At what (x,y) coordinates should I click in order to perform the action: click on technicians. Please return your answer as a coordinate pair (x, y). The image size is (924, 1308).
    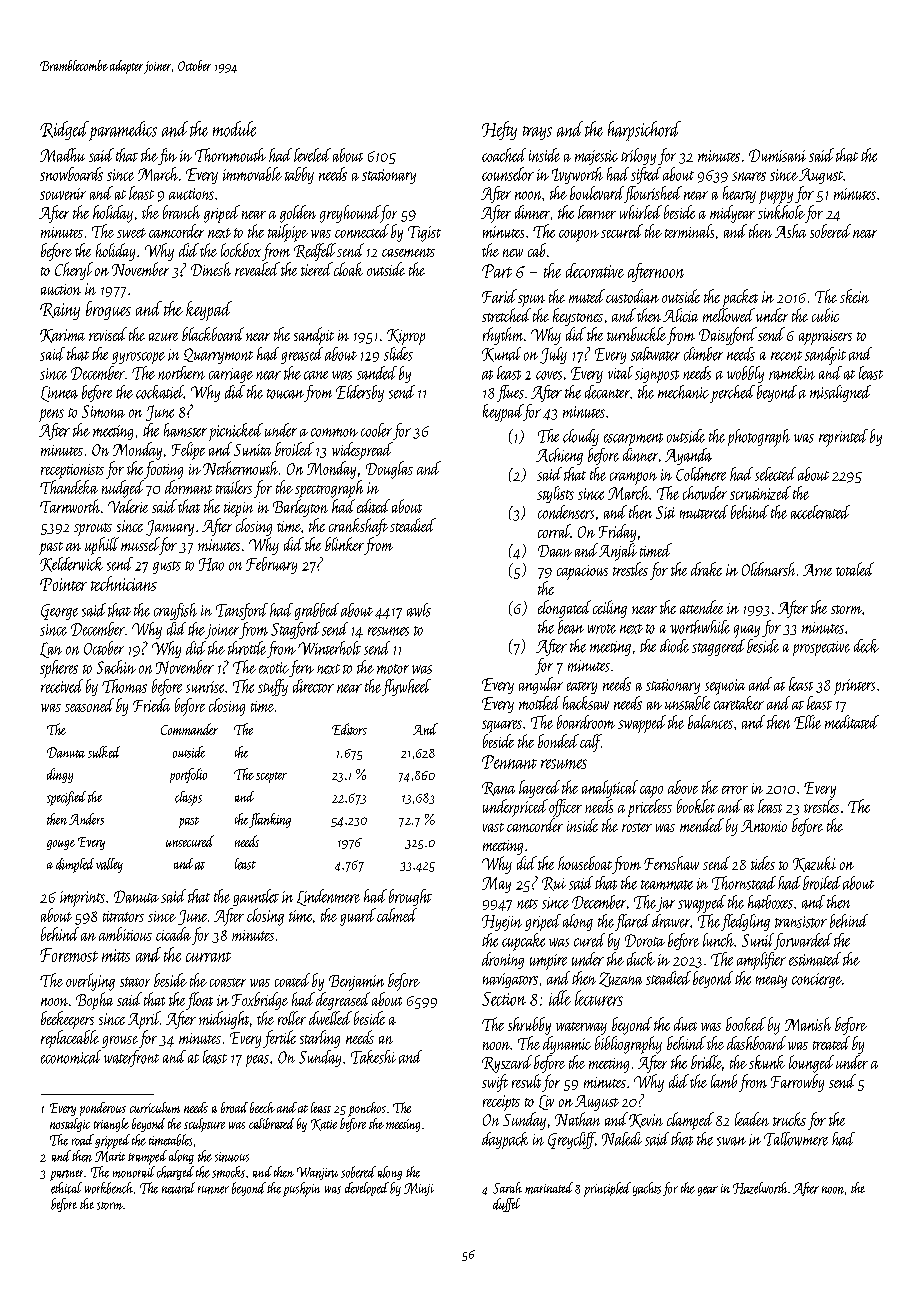
    Looking at the image, I should click on (124, 583).
